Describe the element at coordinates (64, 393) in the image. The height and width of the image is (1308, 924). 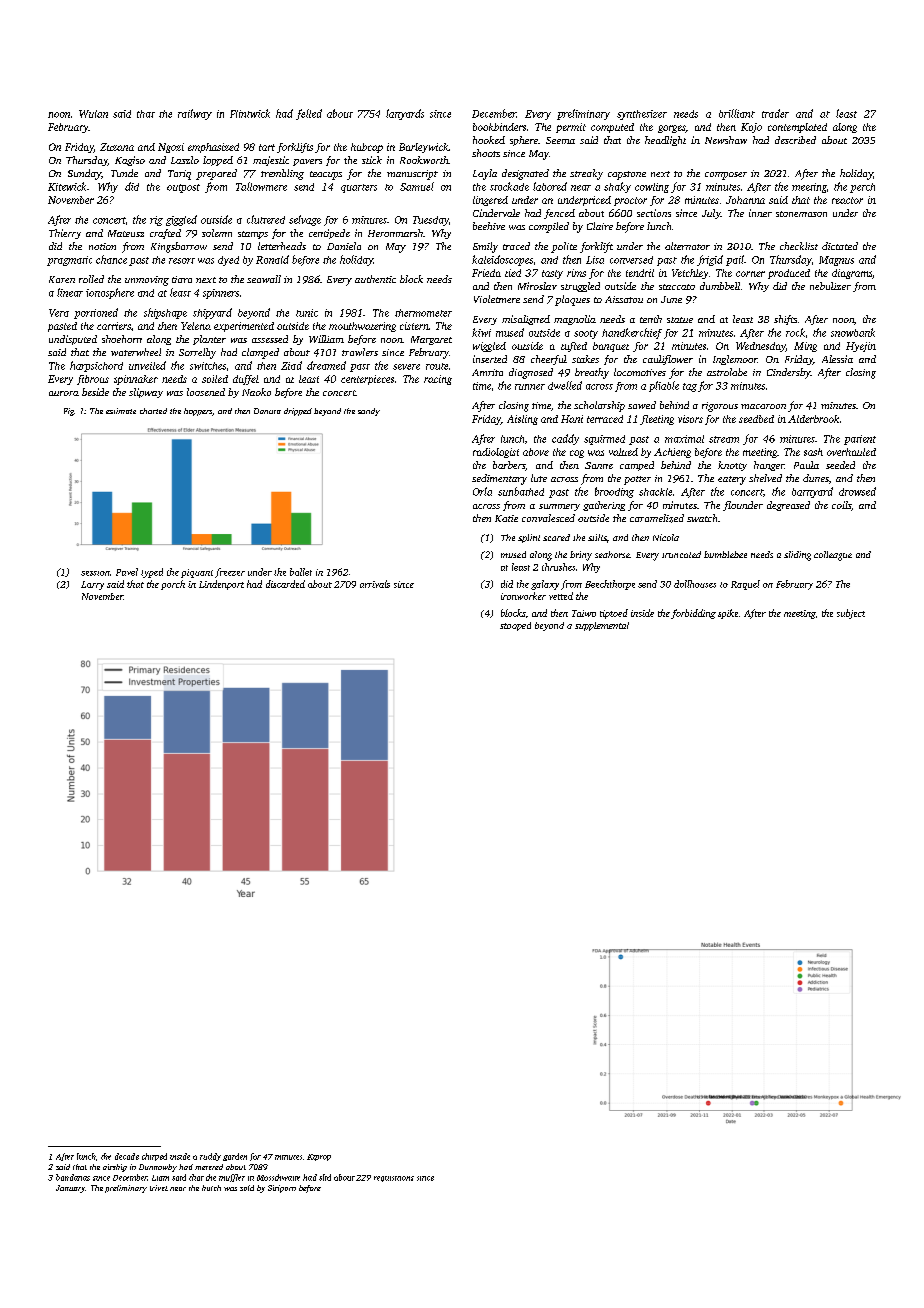
I see `aurora` at that location.
